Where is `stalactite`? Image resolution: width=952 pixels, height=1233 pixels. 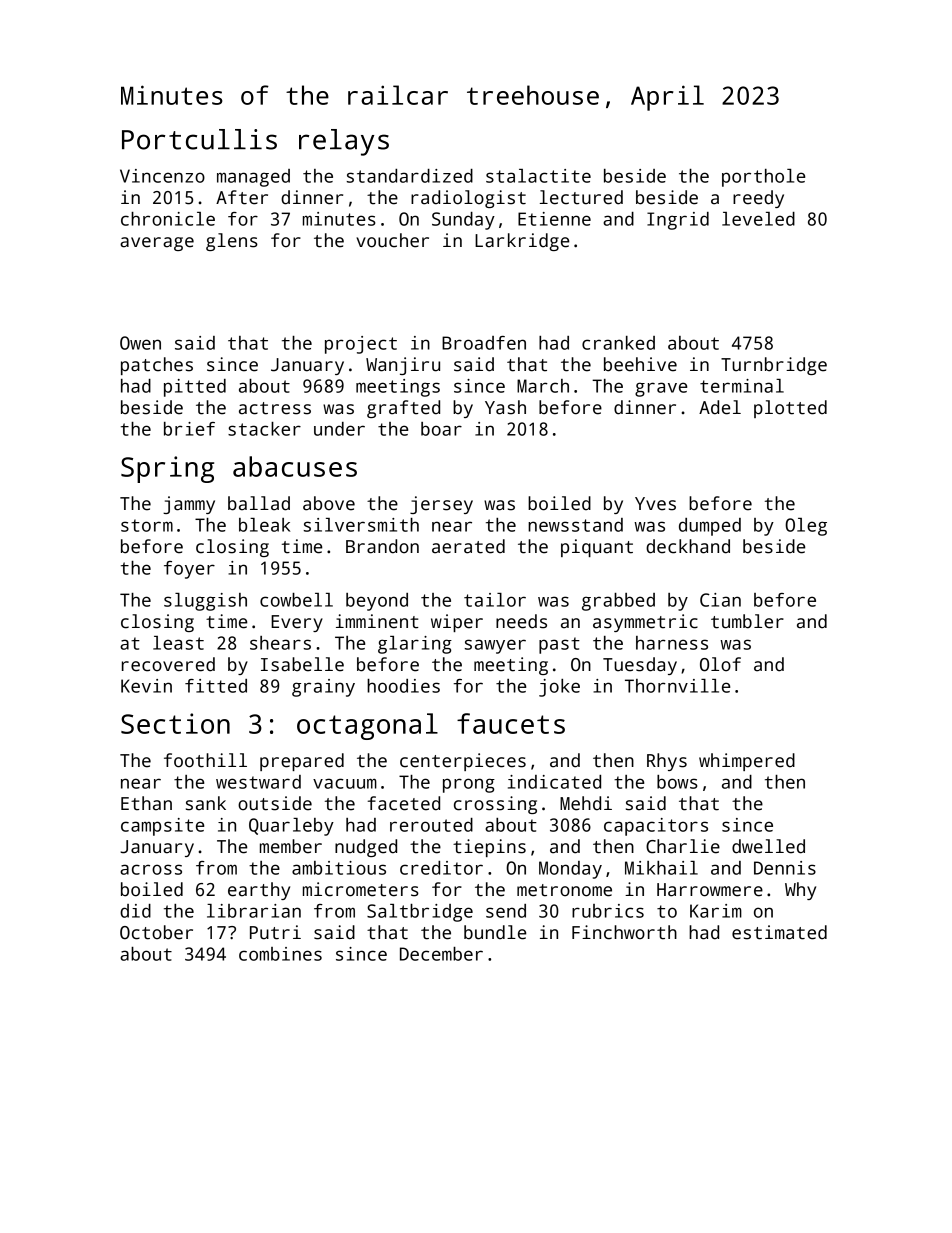 stalactite is located at coordinates (538, 176).
